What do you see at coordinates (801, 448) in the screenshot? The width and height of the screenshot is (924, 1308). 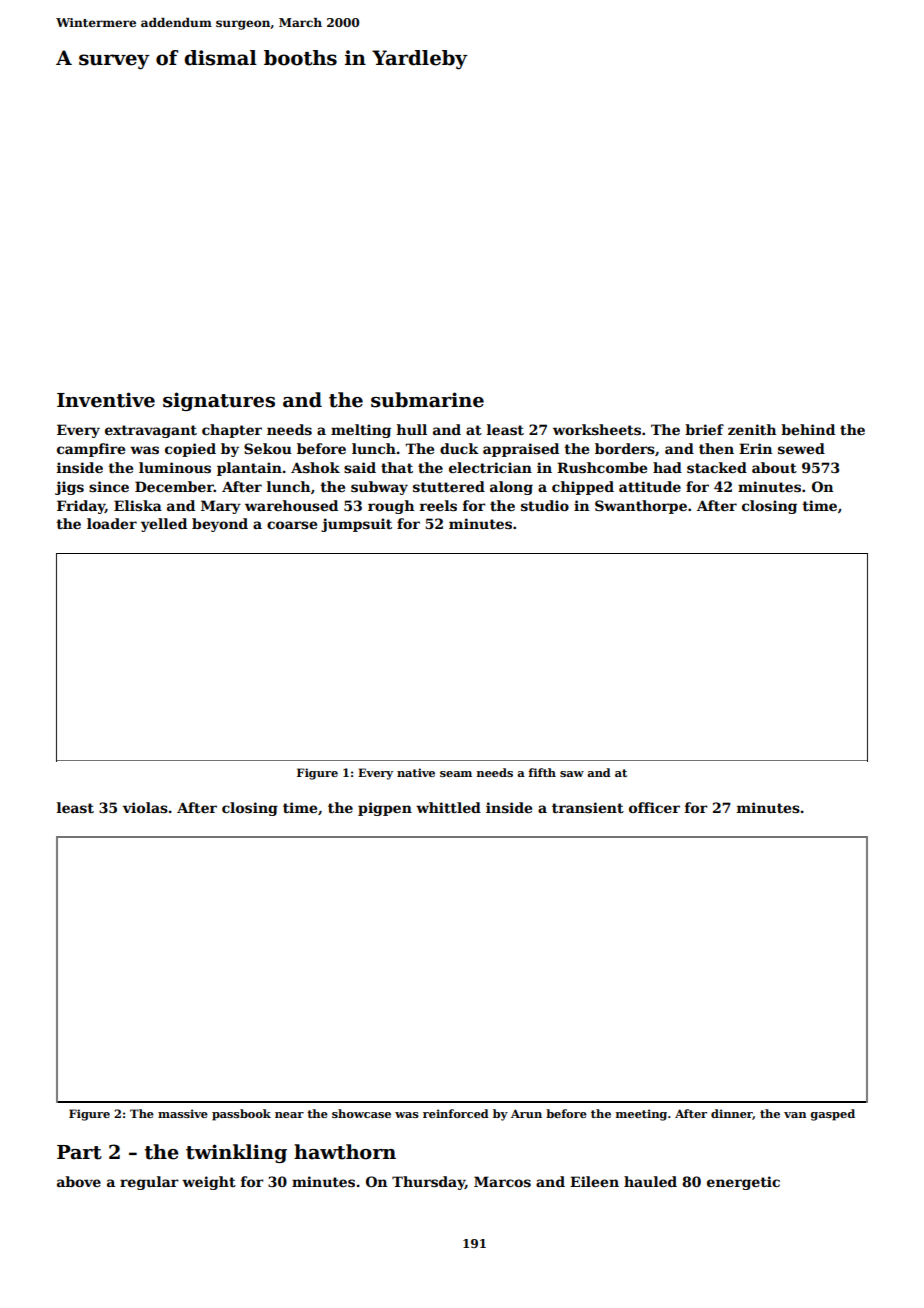 I see `sewed` at bounding box center [801, 448].
